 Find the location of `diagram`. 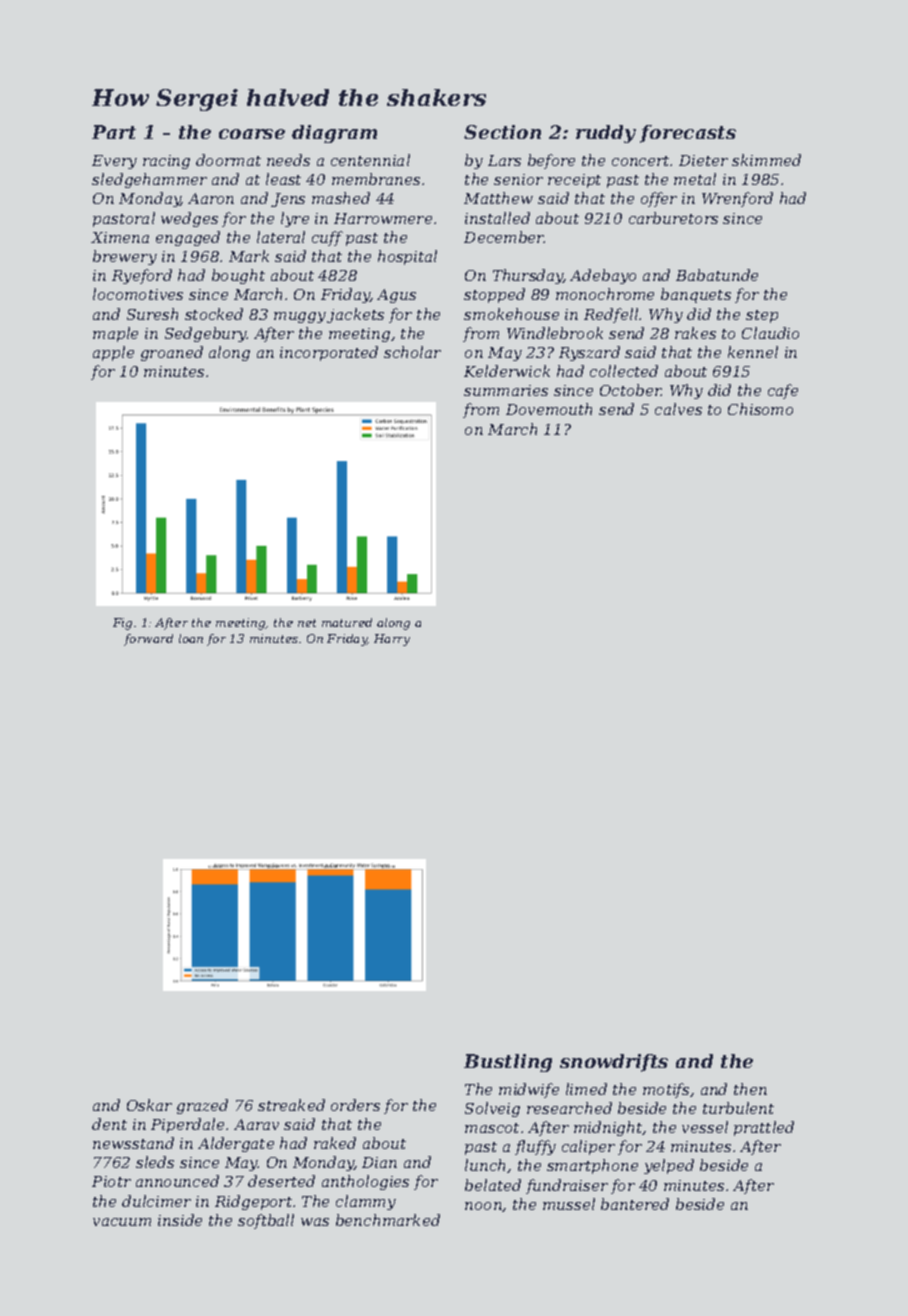

diagram is located at coordinates (334, 134).
